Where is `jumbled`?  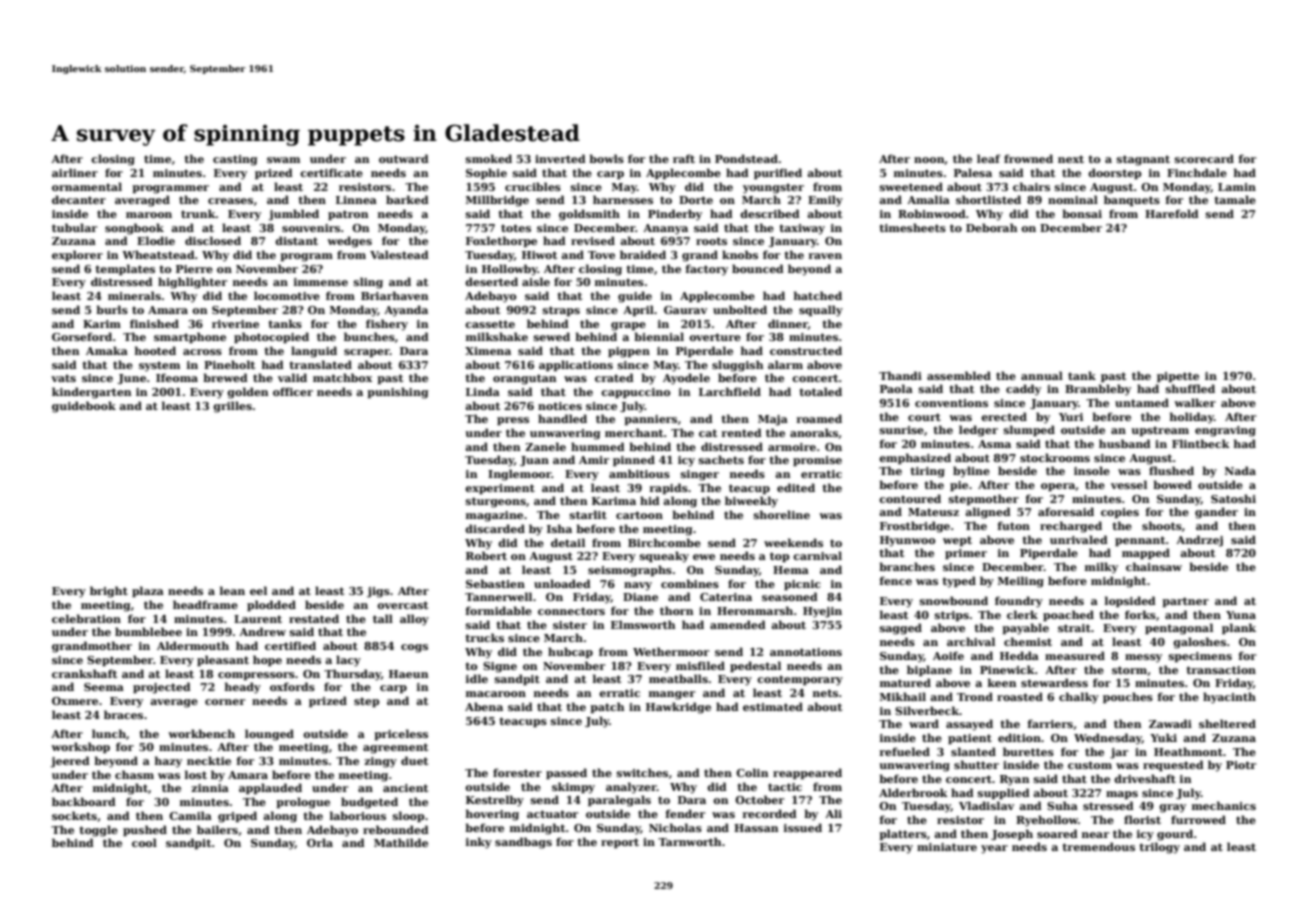
jumbled is located at coordinates (294, 215).
